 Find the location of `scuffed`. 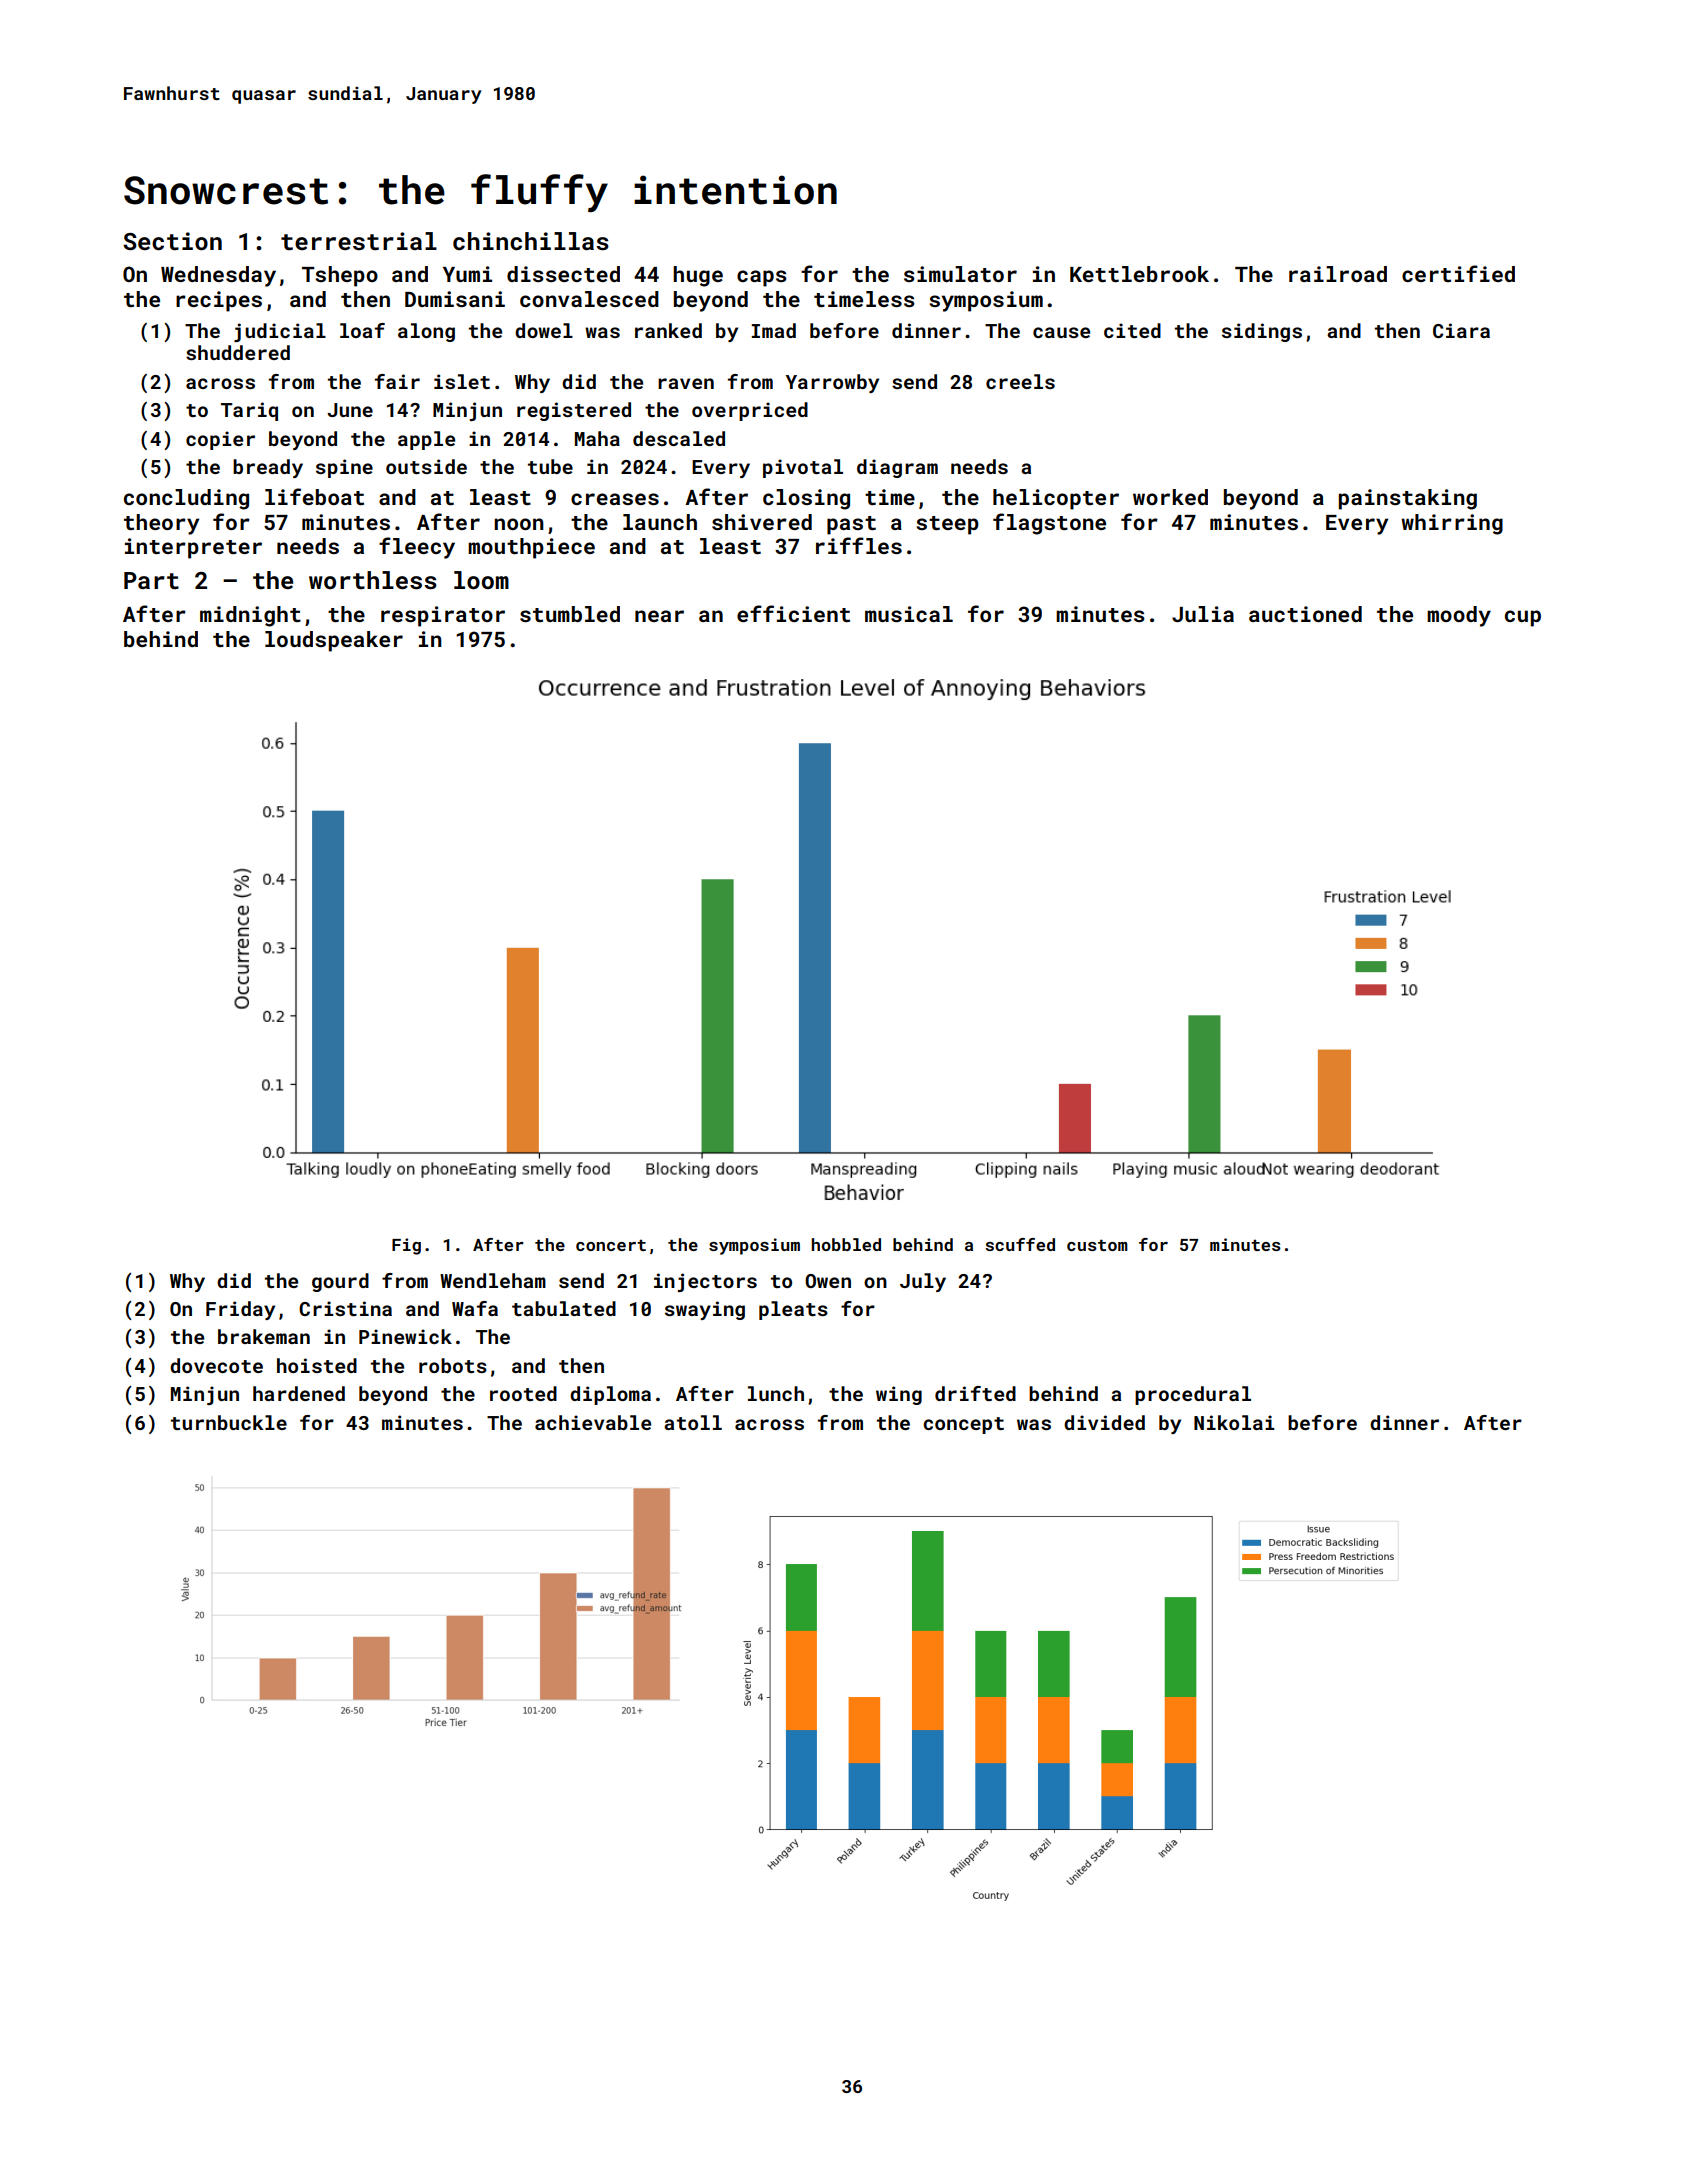

scuffed is located at coordinates (1020, 1244).
